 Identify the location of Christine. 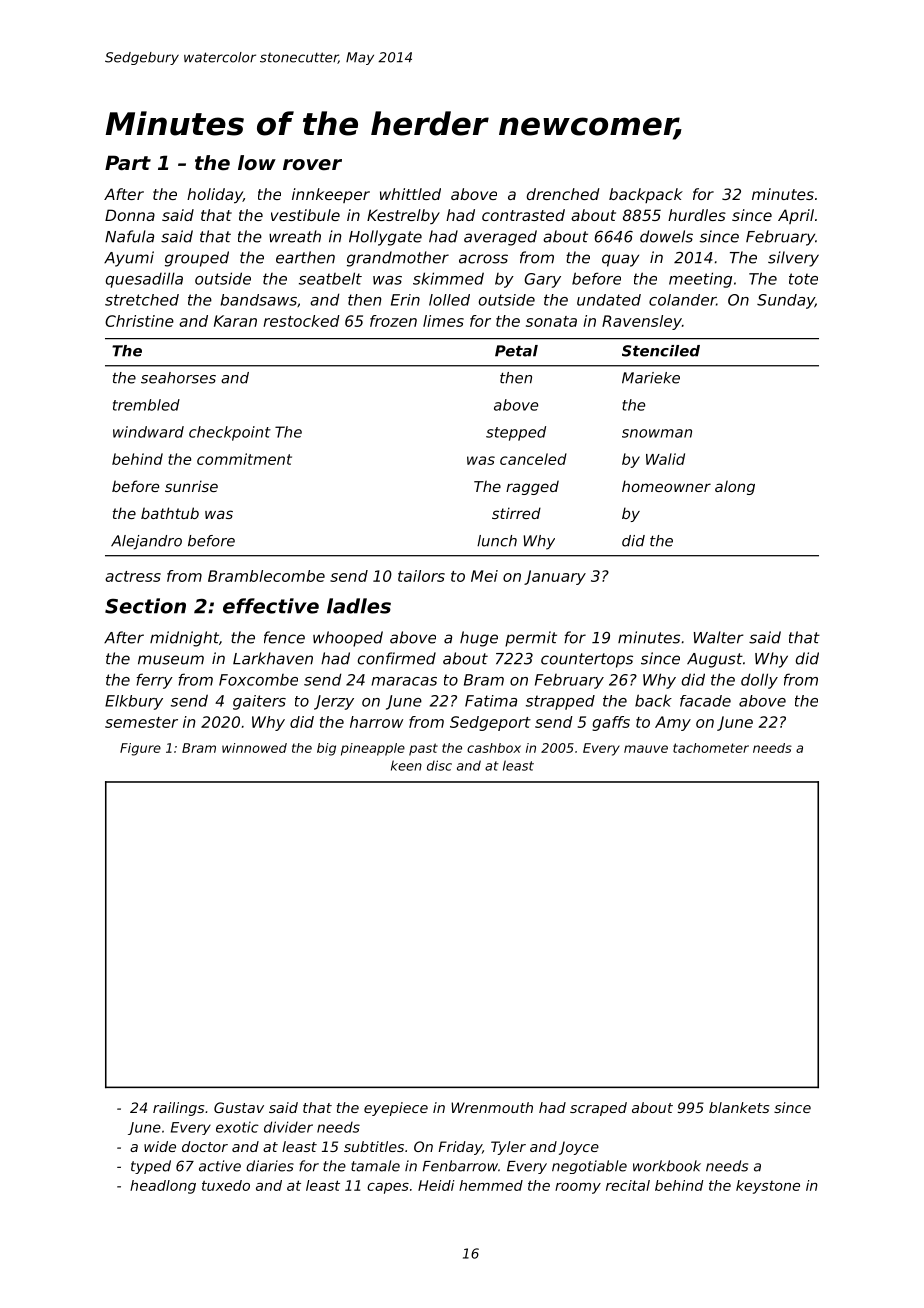
(139, 321).
